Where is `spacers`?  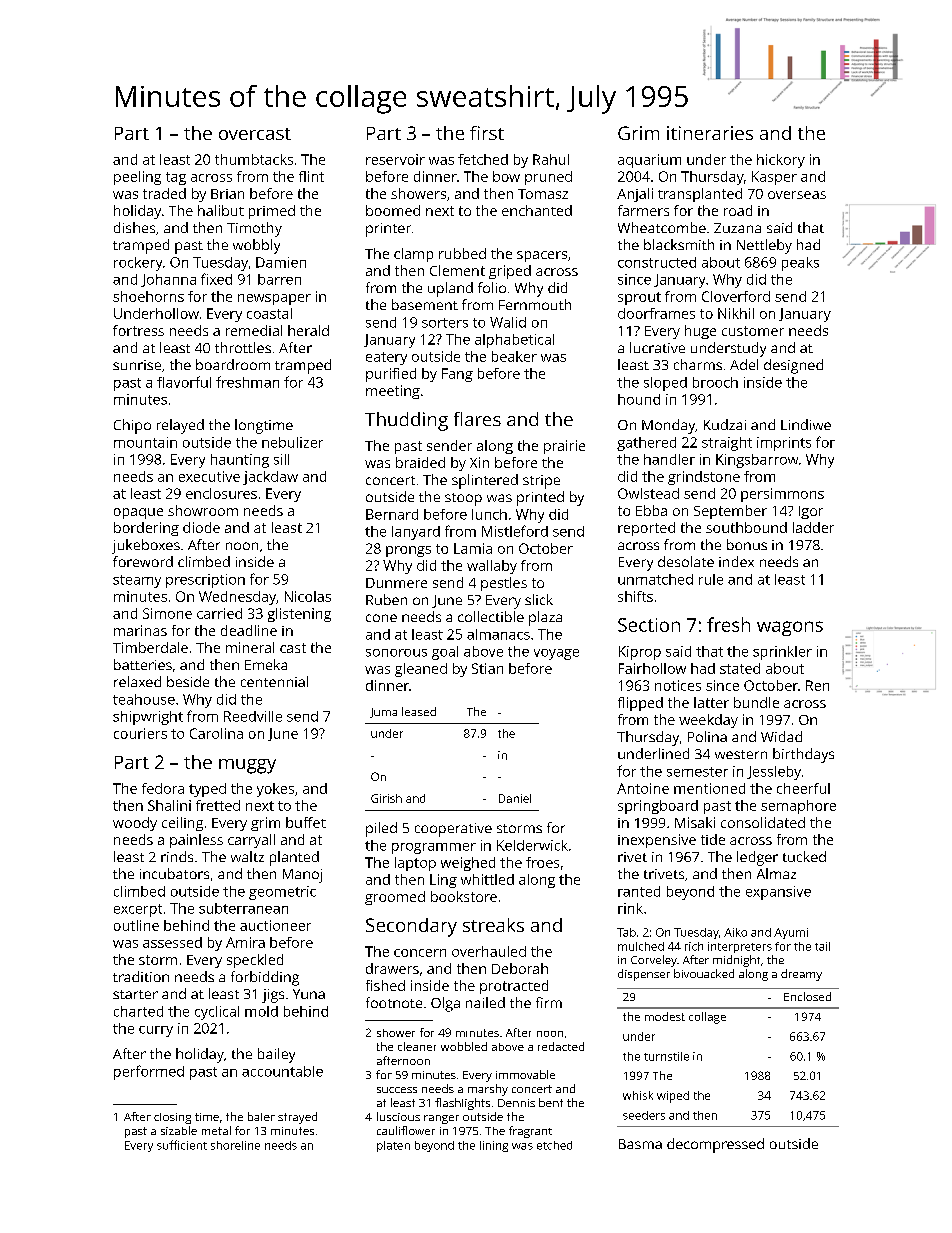
spacers is located at coordinates (542, 256).
